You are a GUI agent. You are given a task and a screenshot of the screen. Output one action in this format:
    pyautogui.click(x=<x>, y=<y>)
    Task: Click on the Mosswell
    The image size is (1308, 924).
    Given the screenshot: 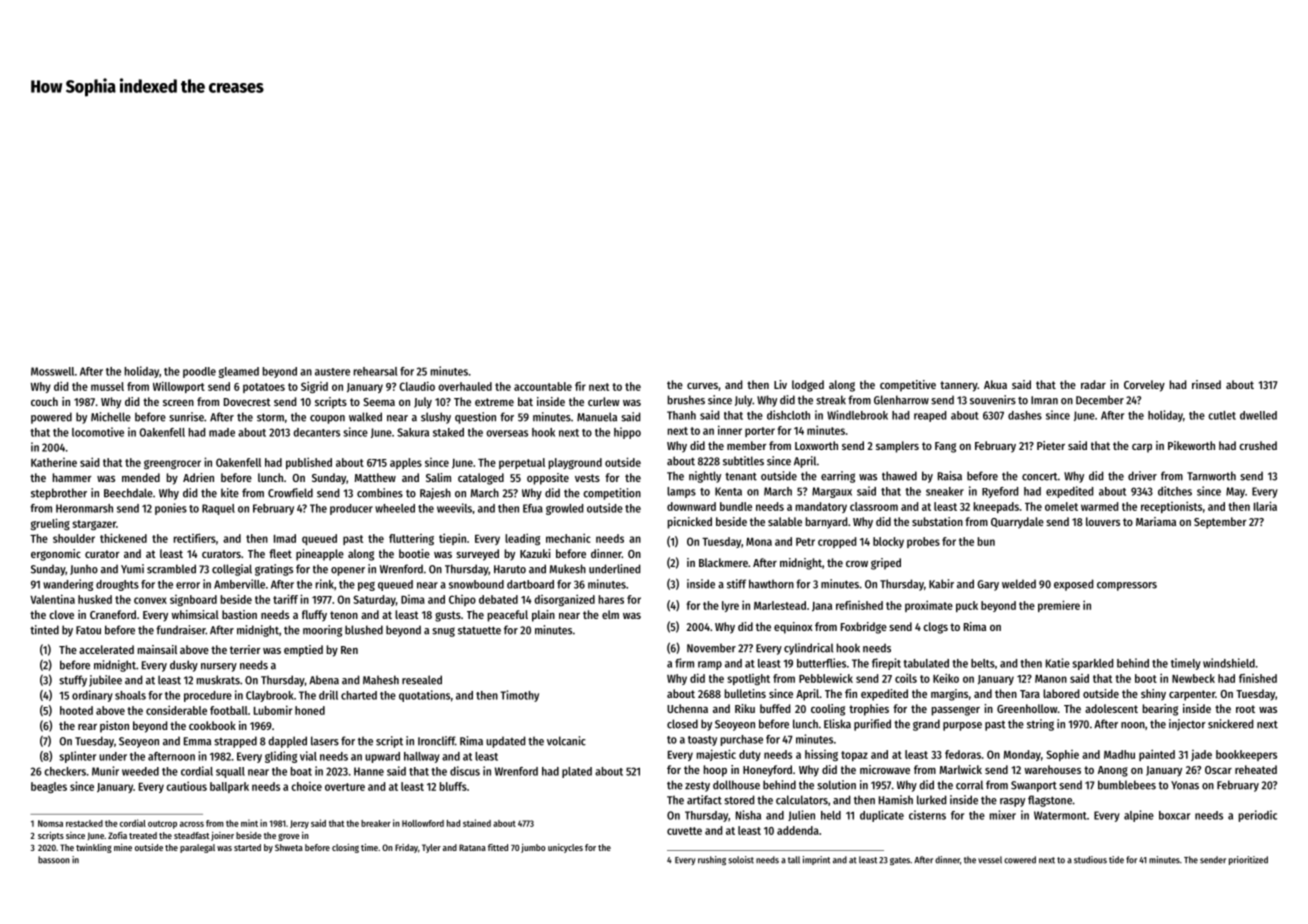 What is the action you would take?
    pyautogui.click(x=52, y=371)
